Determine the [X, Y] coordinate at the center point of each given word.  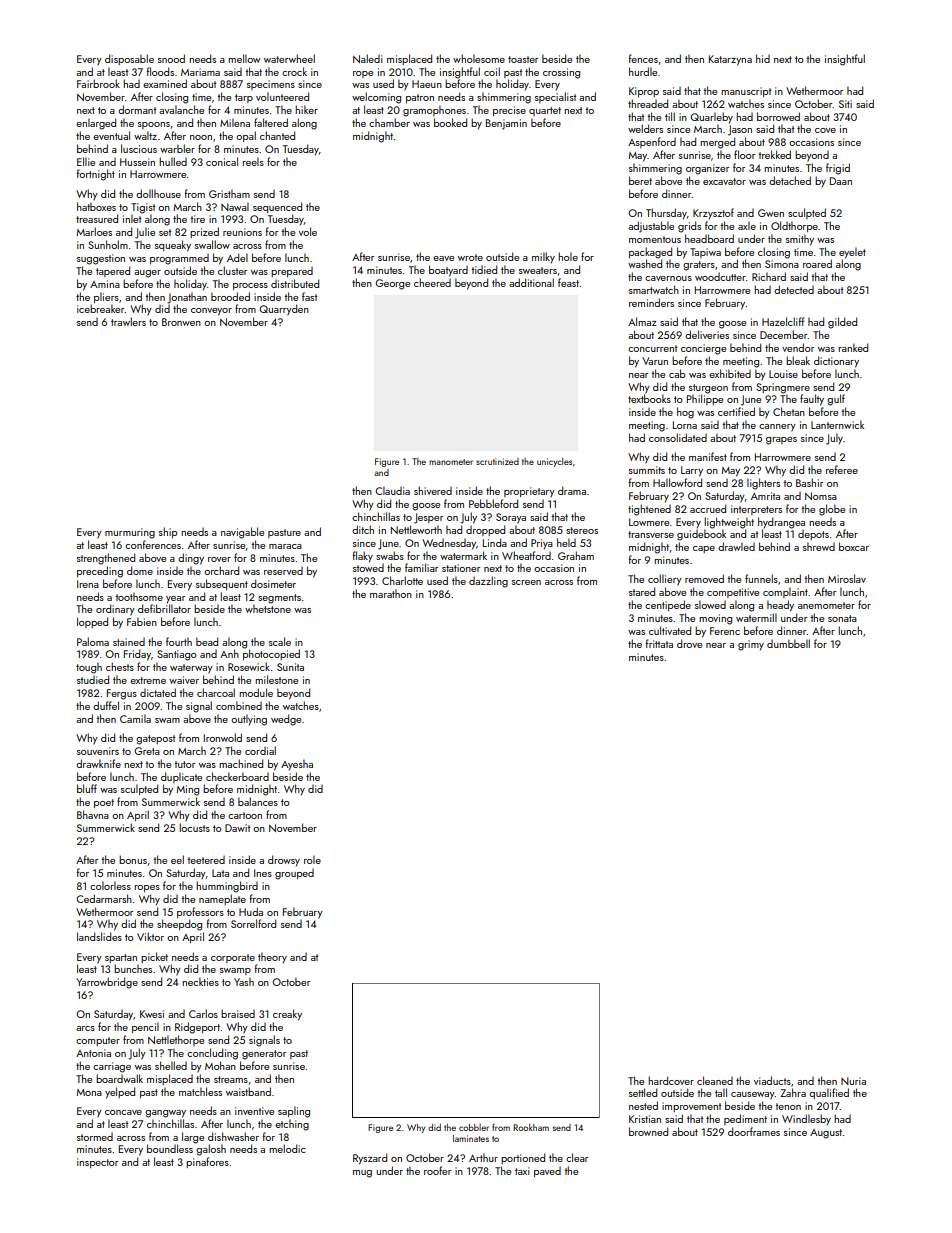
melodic [287, 1148]
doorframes [754, 1131]
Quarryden [284, 310]
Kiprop [644, 92]
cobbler [474, 1127]
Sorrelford [253, 923]
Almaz [642, 321]
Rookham [531, 1127]
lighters [763, 484]
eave [443, 258]
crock [294, 71]
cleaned [715, 1080]
